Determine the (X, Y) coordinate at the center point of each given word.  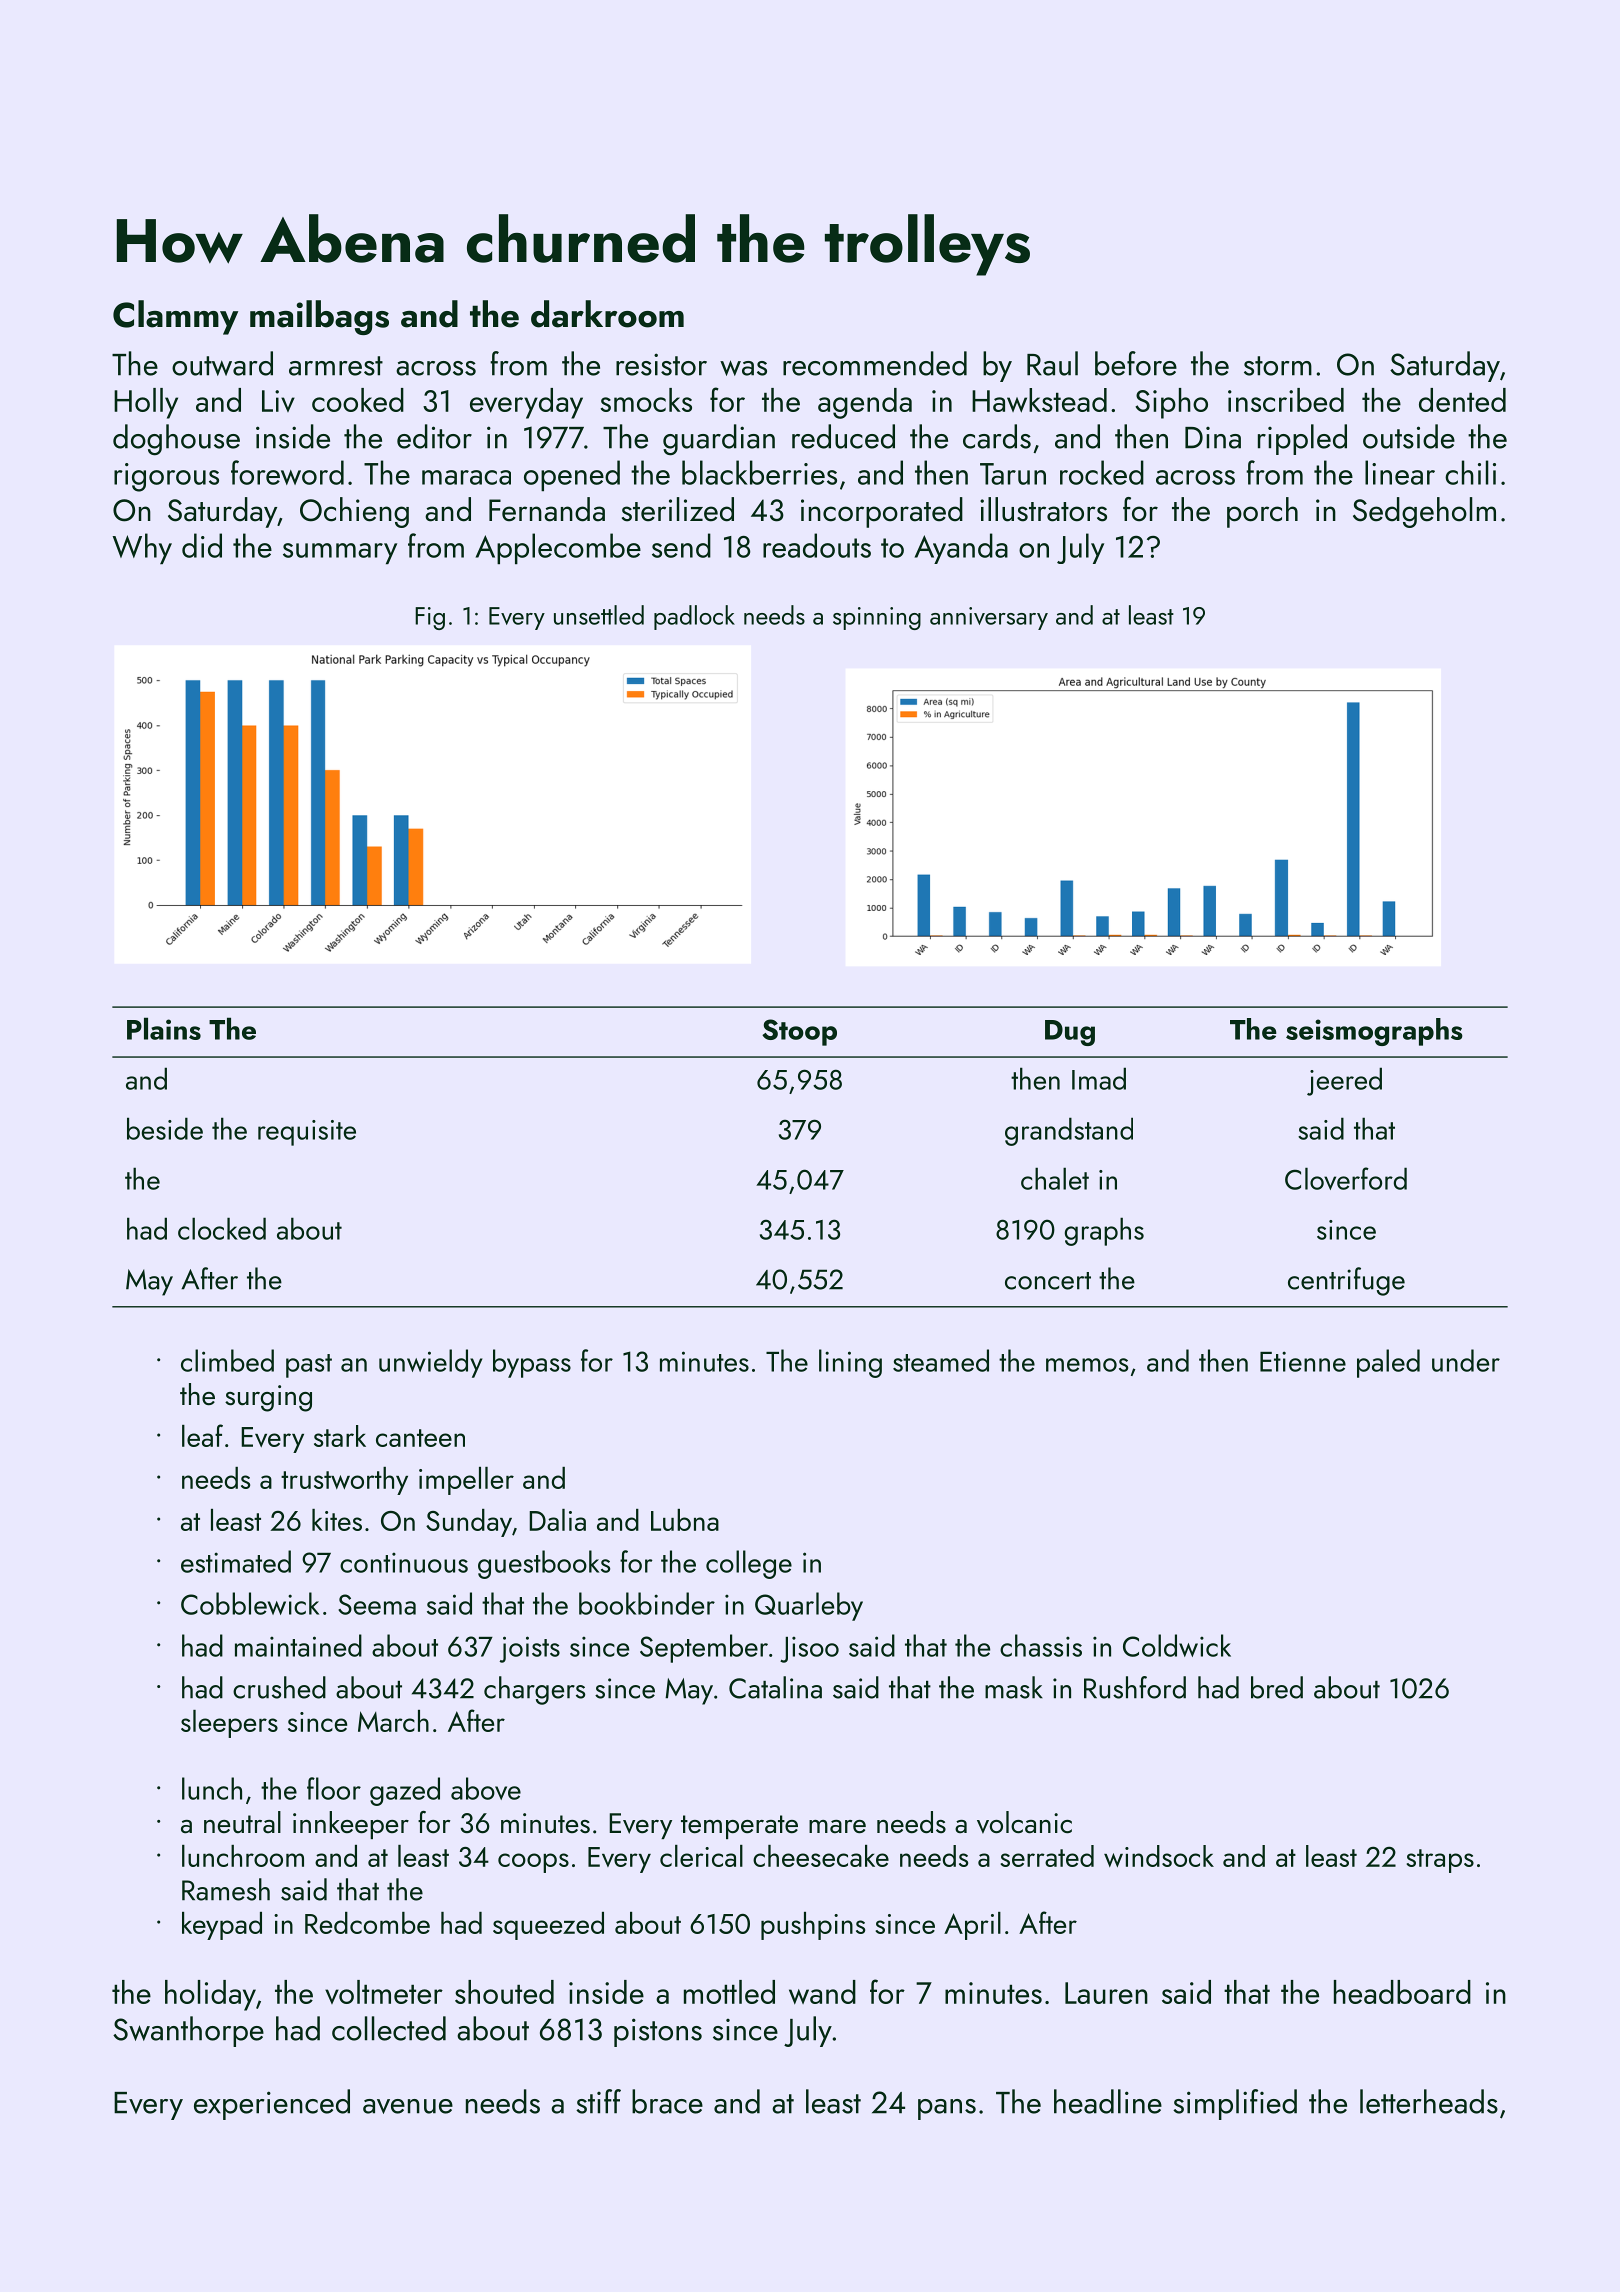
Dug (1070, 1033)
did (202, 545)
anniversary (989, 618)
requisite (307, 1133)
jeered (1344, 1081)
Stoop (799, 1032)
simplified (1235, 2104)
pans (947, 2109)
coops (533, 1863)
